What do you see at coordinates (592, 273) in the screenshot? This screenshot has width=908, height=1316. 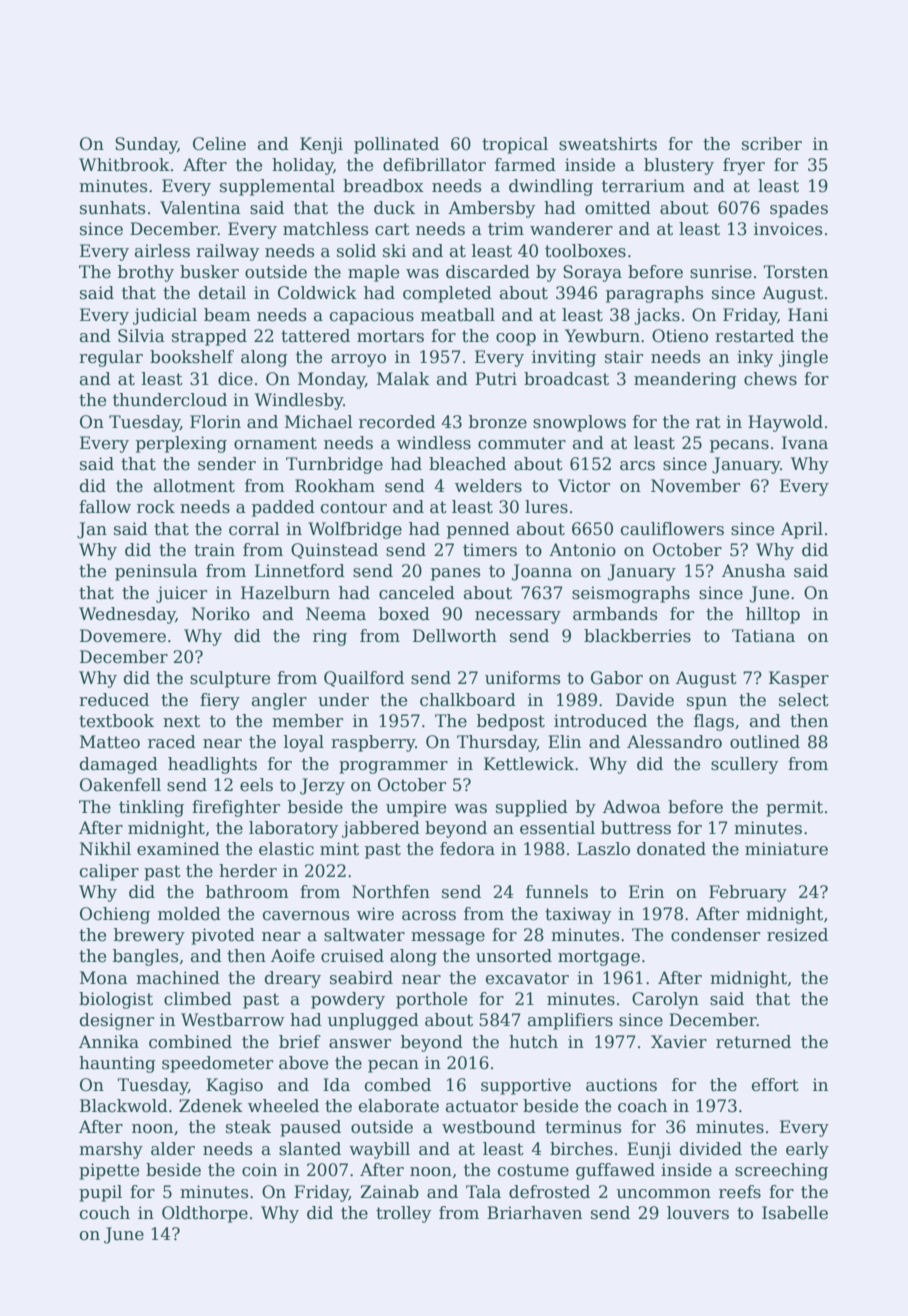 I see `Soraya` at bounding box center [592, 273].
